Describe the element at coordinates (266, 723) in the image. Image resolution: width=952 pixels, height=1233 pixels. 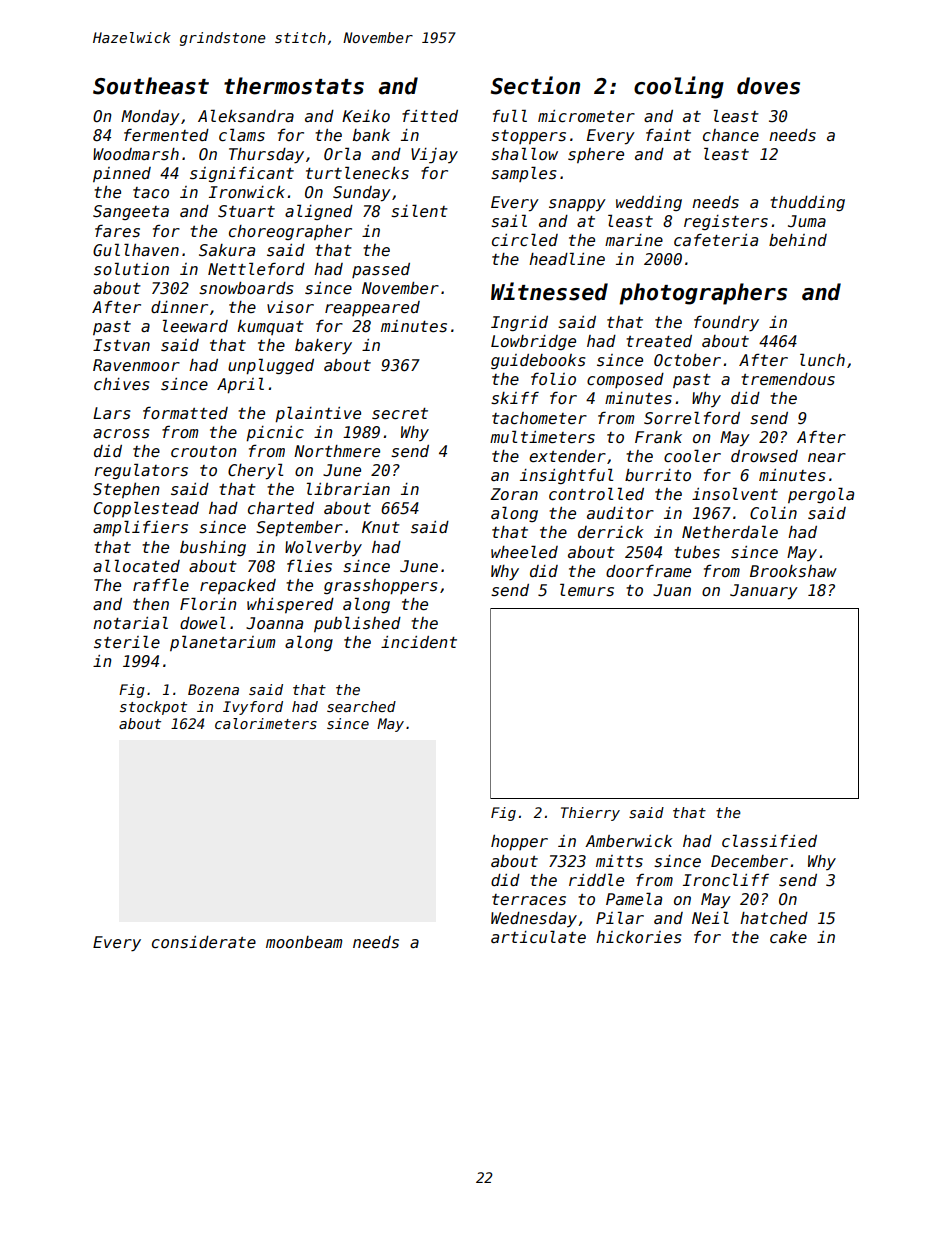
I see `calorimeters` at that location.
